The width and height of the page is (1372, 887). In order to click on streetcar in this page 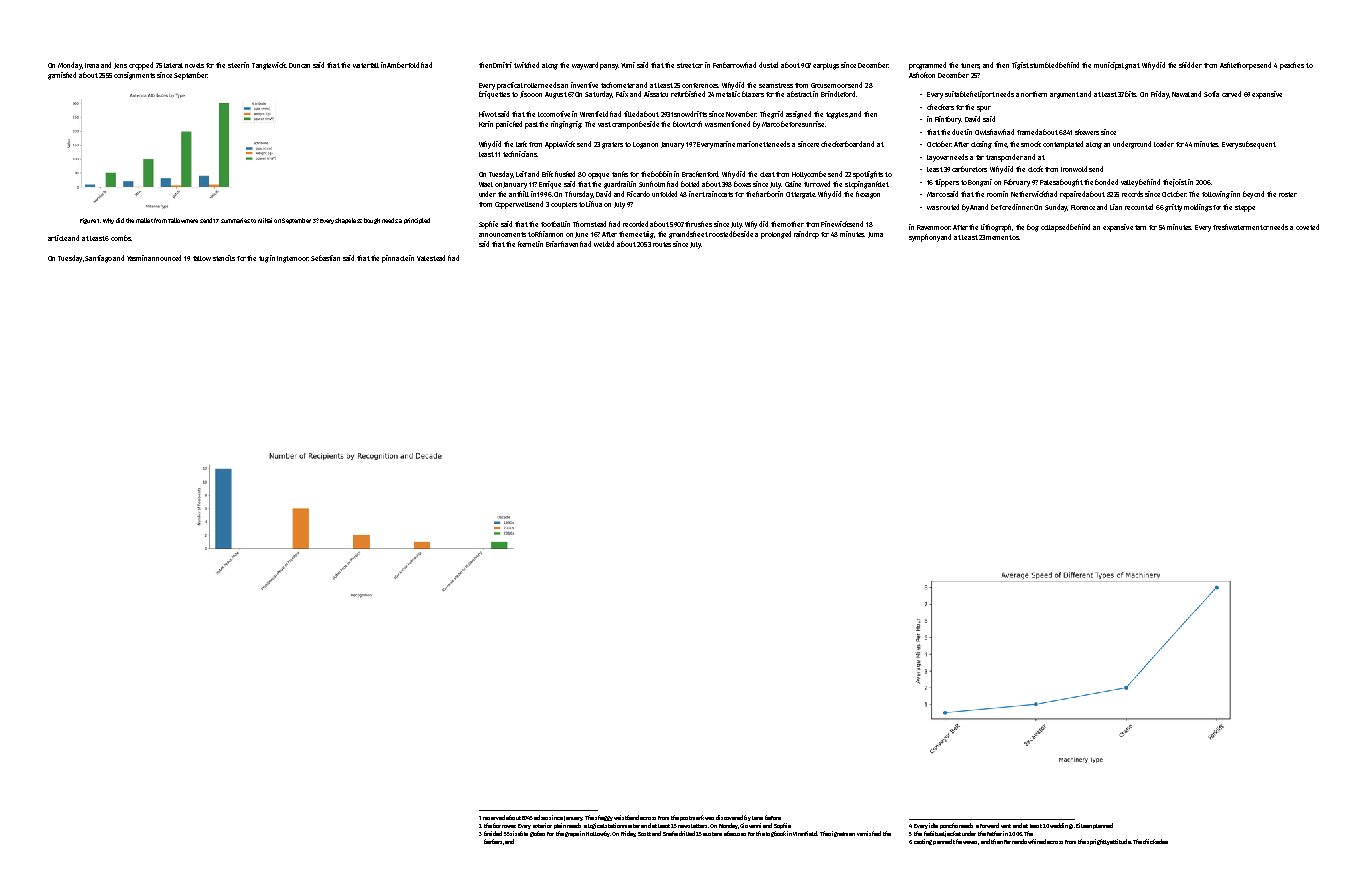, I will do `click(690, 65)`.
